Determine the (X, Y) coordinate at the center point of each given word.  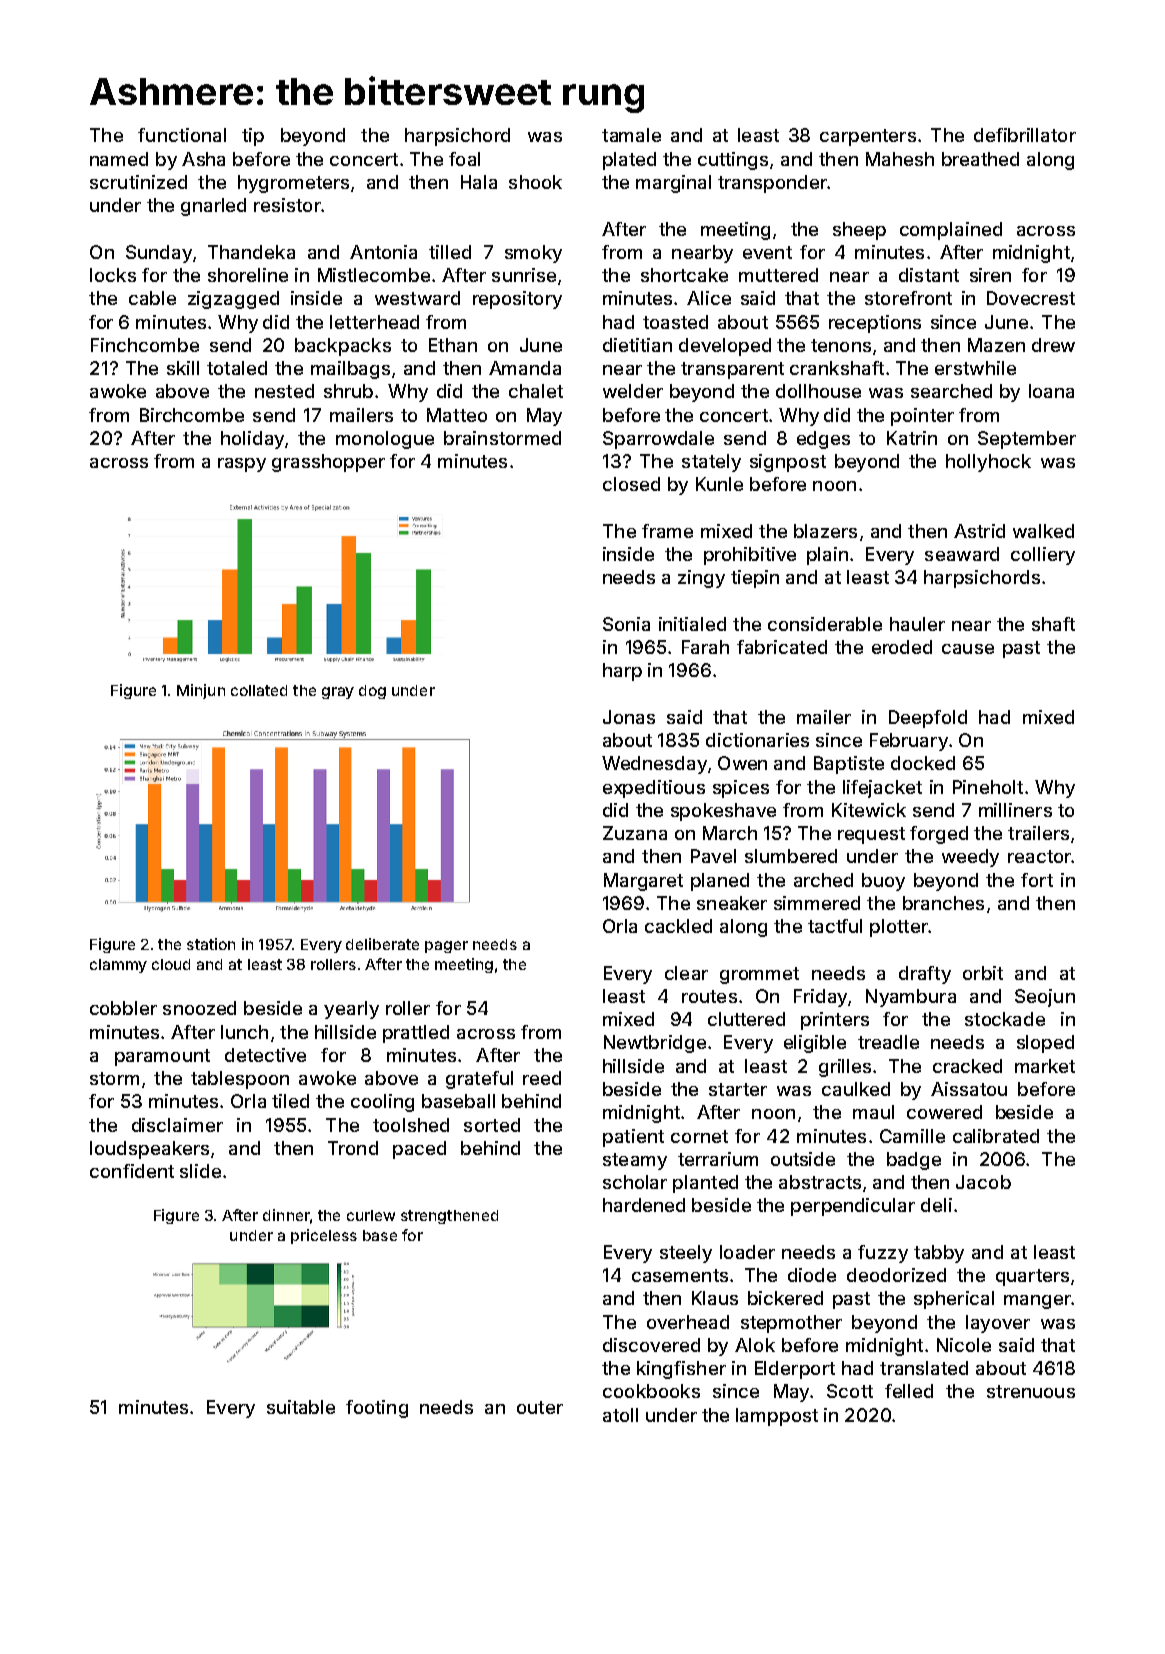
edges (823, 440)
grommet (759, 975)
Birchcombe (192, 415)
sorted (492, 1125)
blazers (825, 531)
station (211, 944)
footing (377, 1409)
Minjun (201, 691)
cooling (382, 1103)
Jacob (983, 1182)
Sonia (626, 624)
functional (182, 135)
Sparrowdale (658, 440)
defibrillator (1025, 135)
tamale (631, 135)
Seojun (1045, 998)
